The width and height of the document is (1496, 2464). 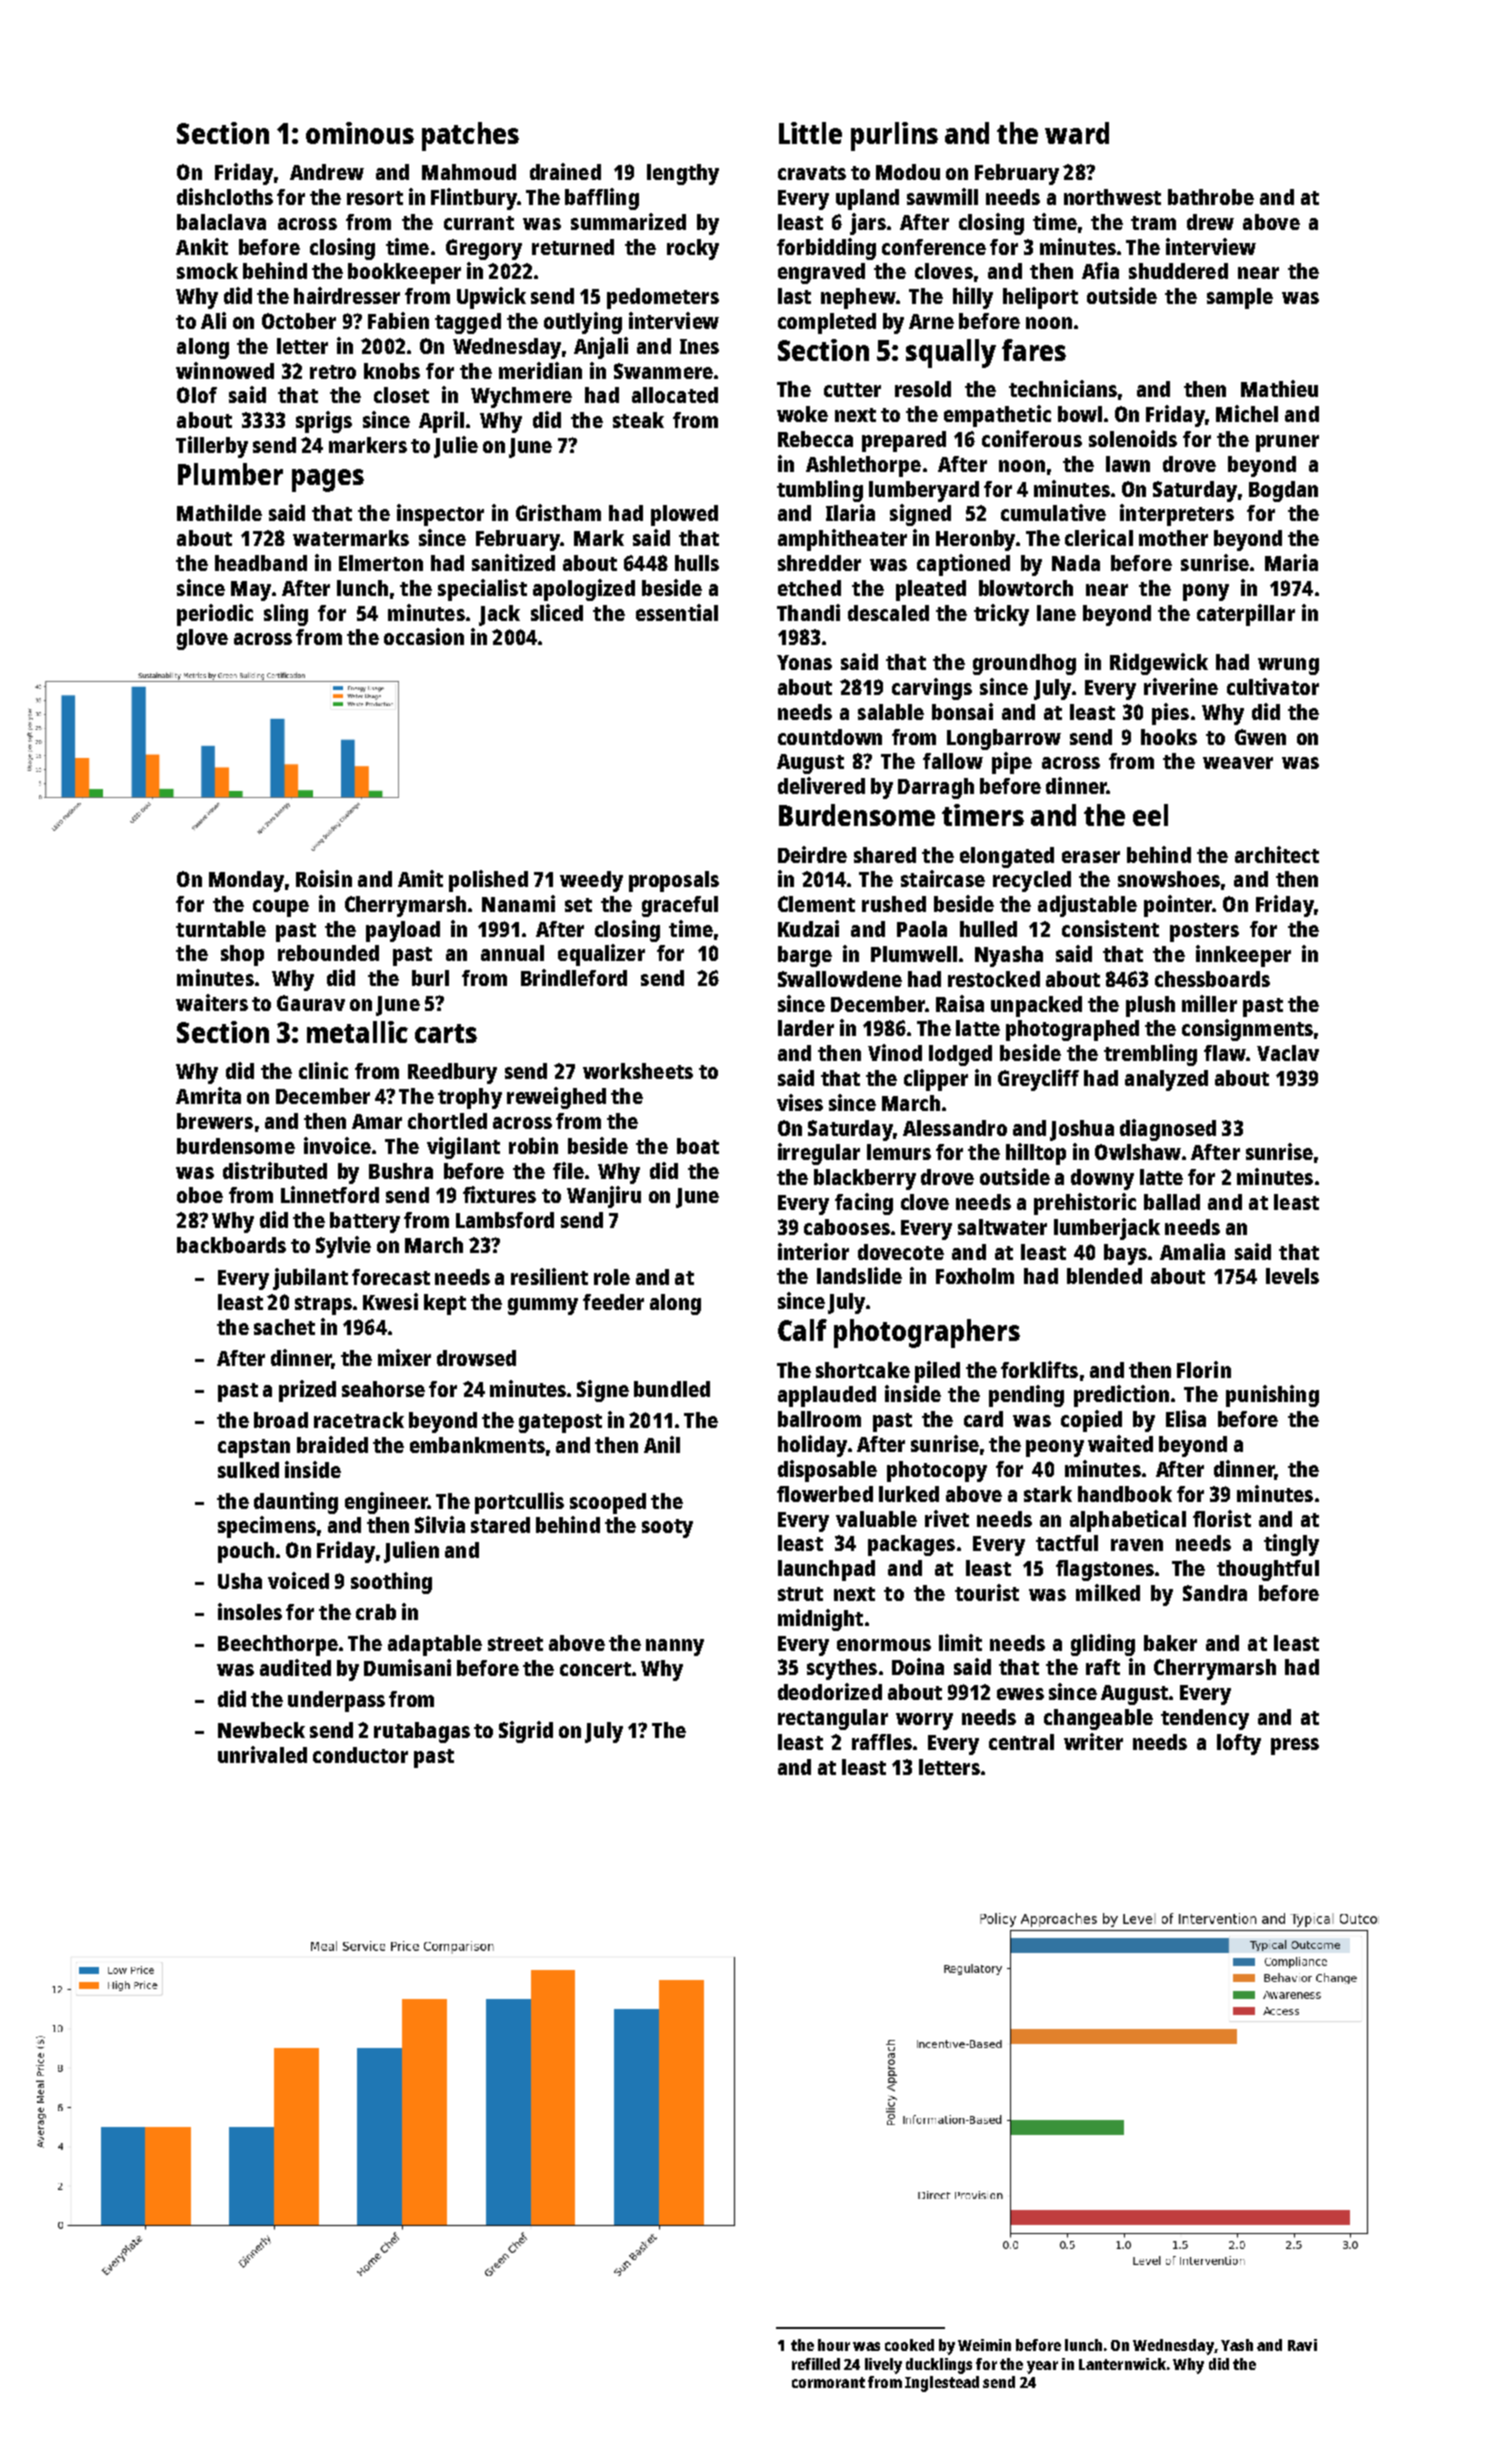 I want to click on unrivaled, so click(x=262, y=1754).
